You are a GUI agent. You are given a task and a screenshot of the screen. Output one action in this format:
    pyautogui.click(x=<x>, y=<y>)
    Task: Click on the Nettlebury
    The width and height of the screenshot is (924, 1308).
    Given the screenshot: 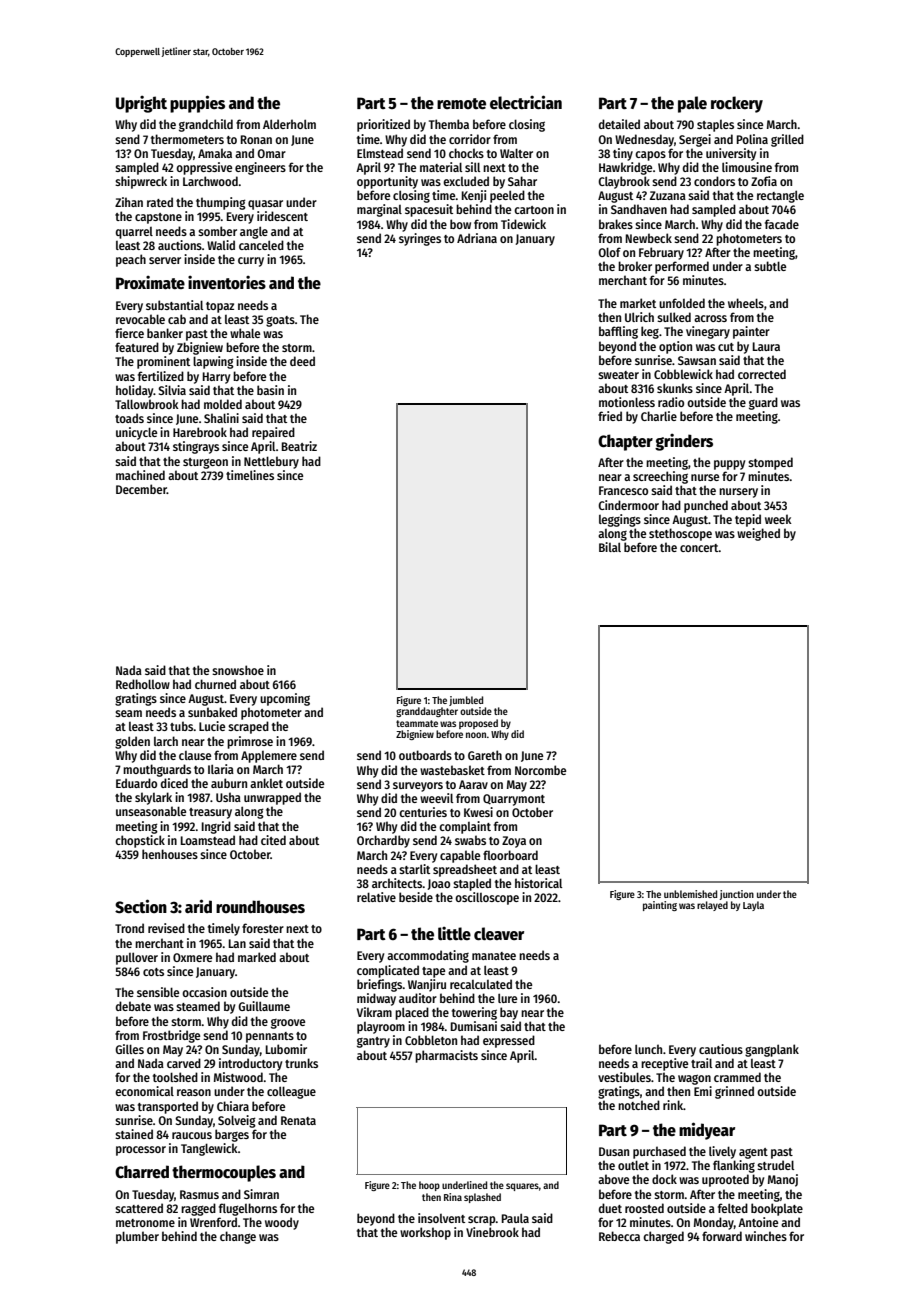 What is the action you would take?
    pyautogui.click(x=271, y=462)
